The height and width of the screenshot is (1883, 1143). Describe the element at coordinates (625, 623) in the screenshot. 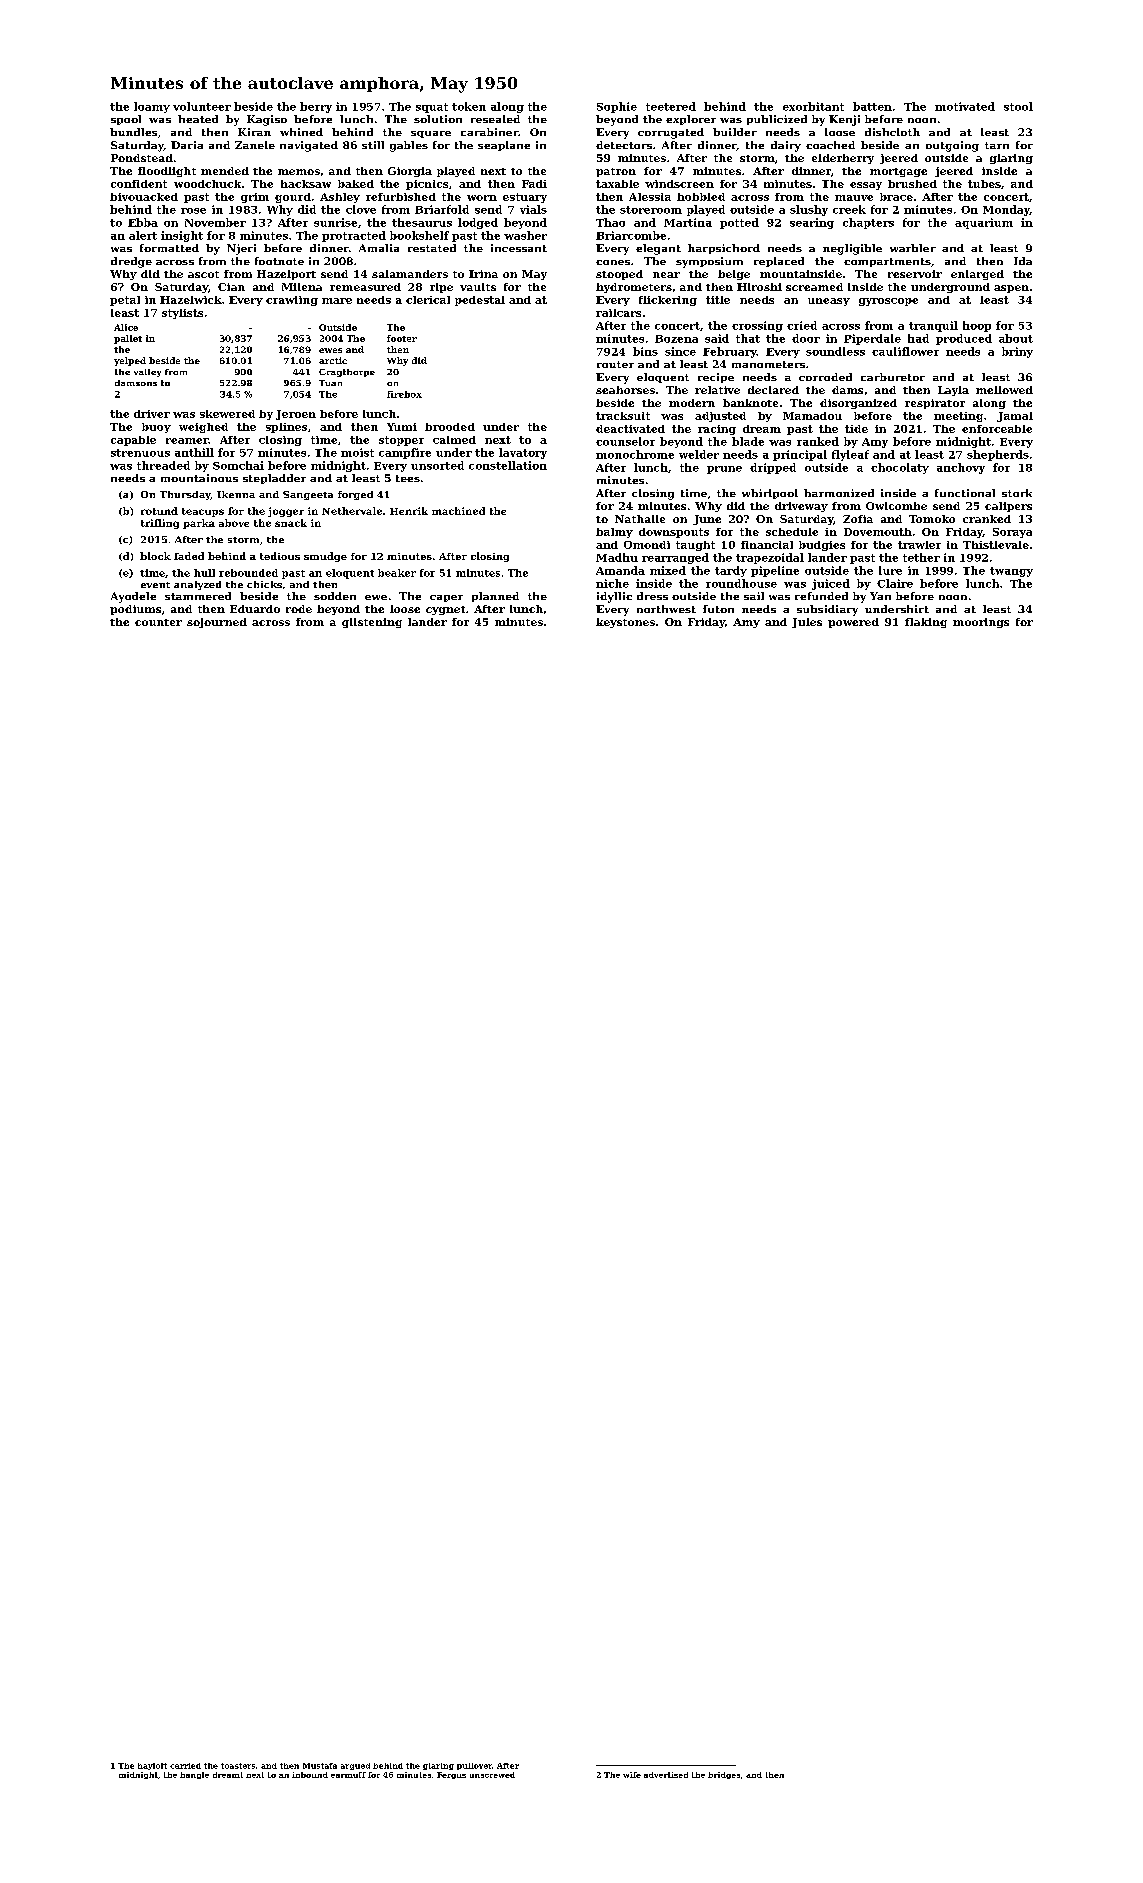

I see `keystones` at that location.
